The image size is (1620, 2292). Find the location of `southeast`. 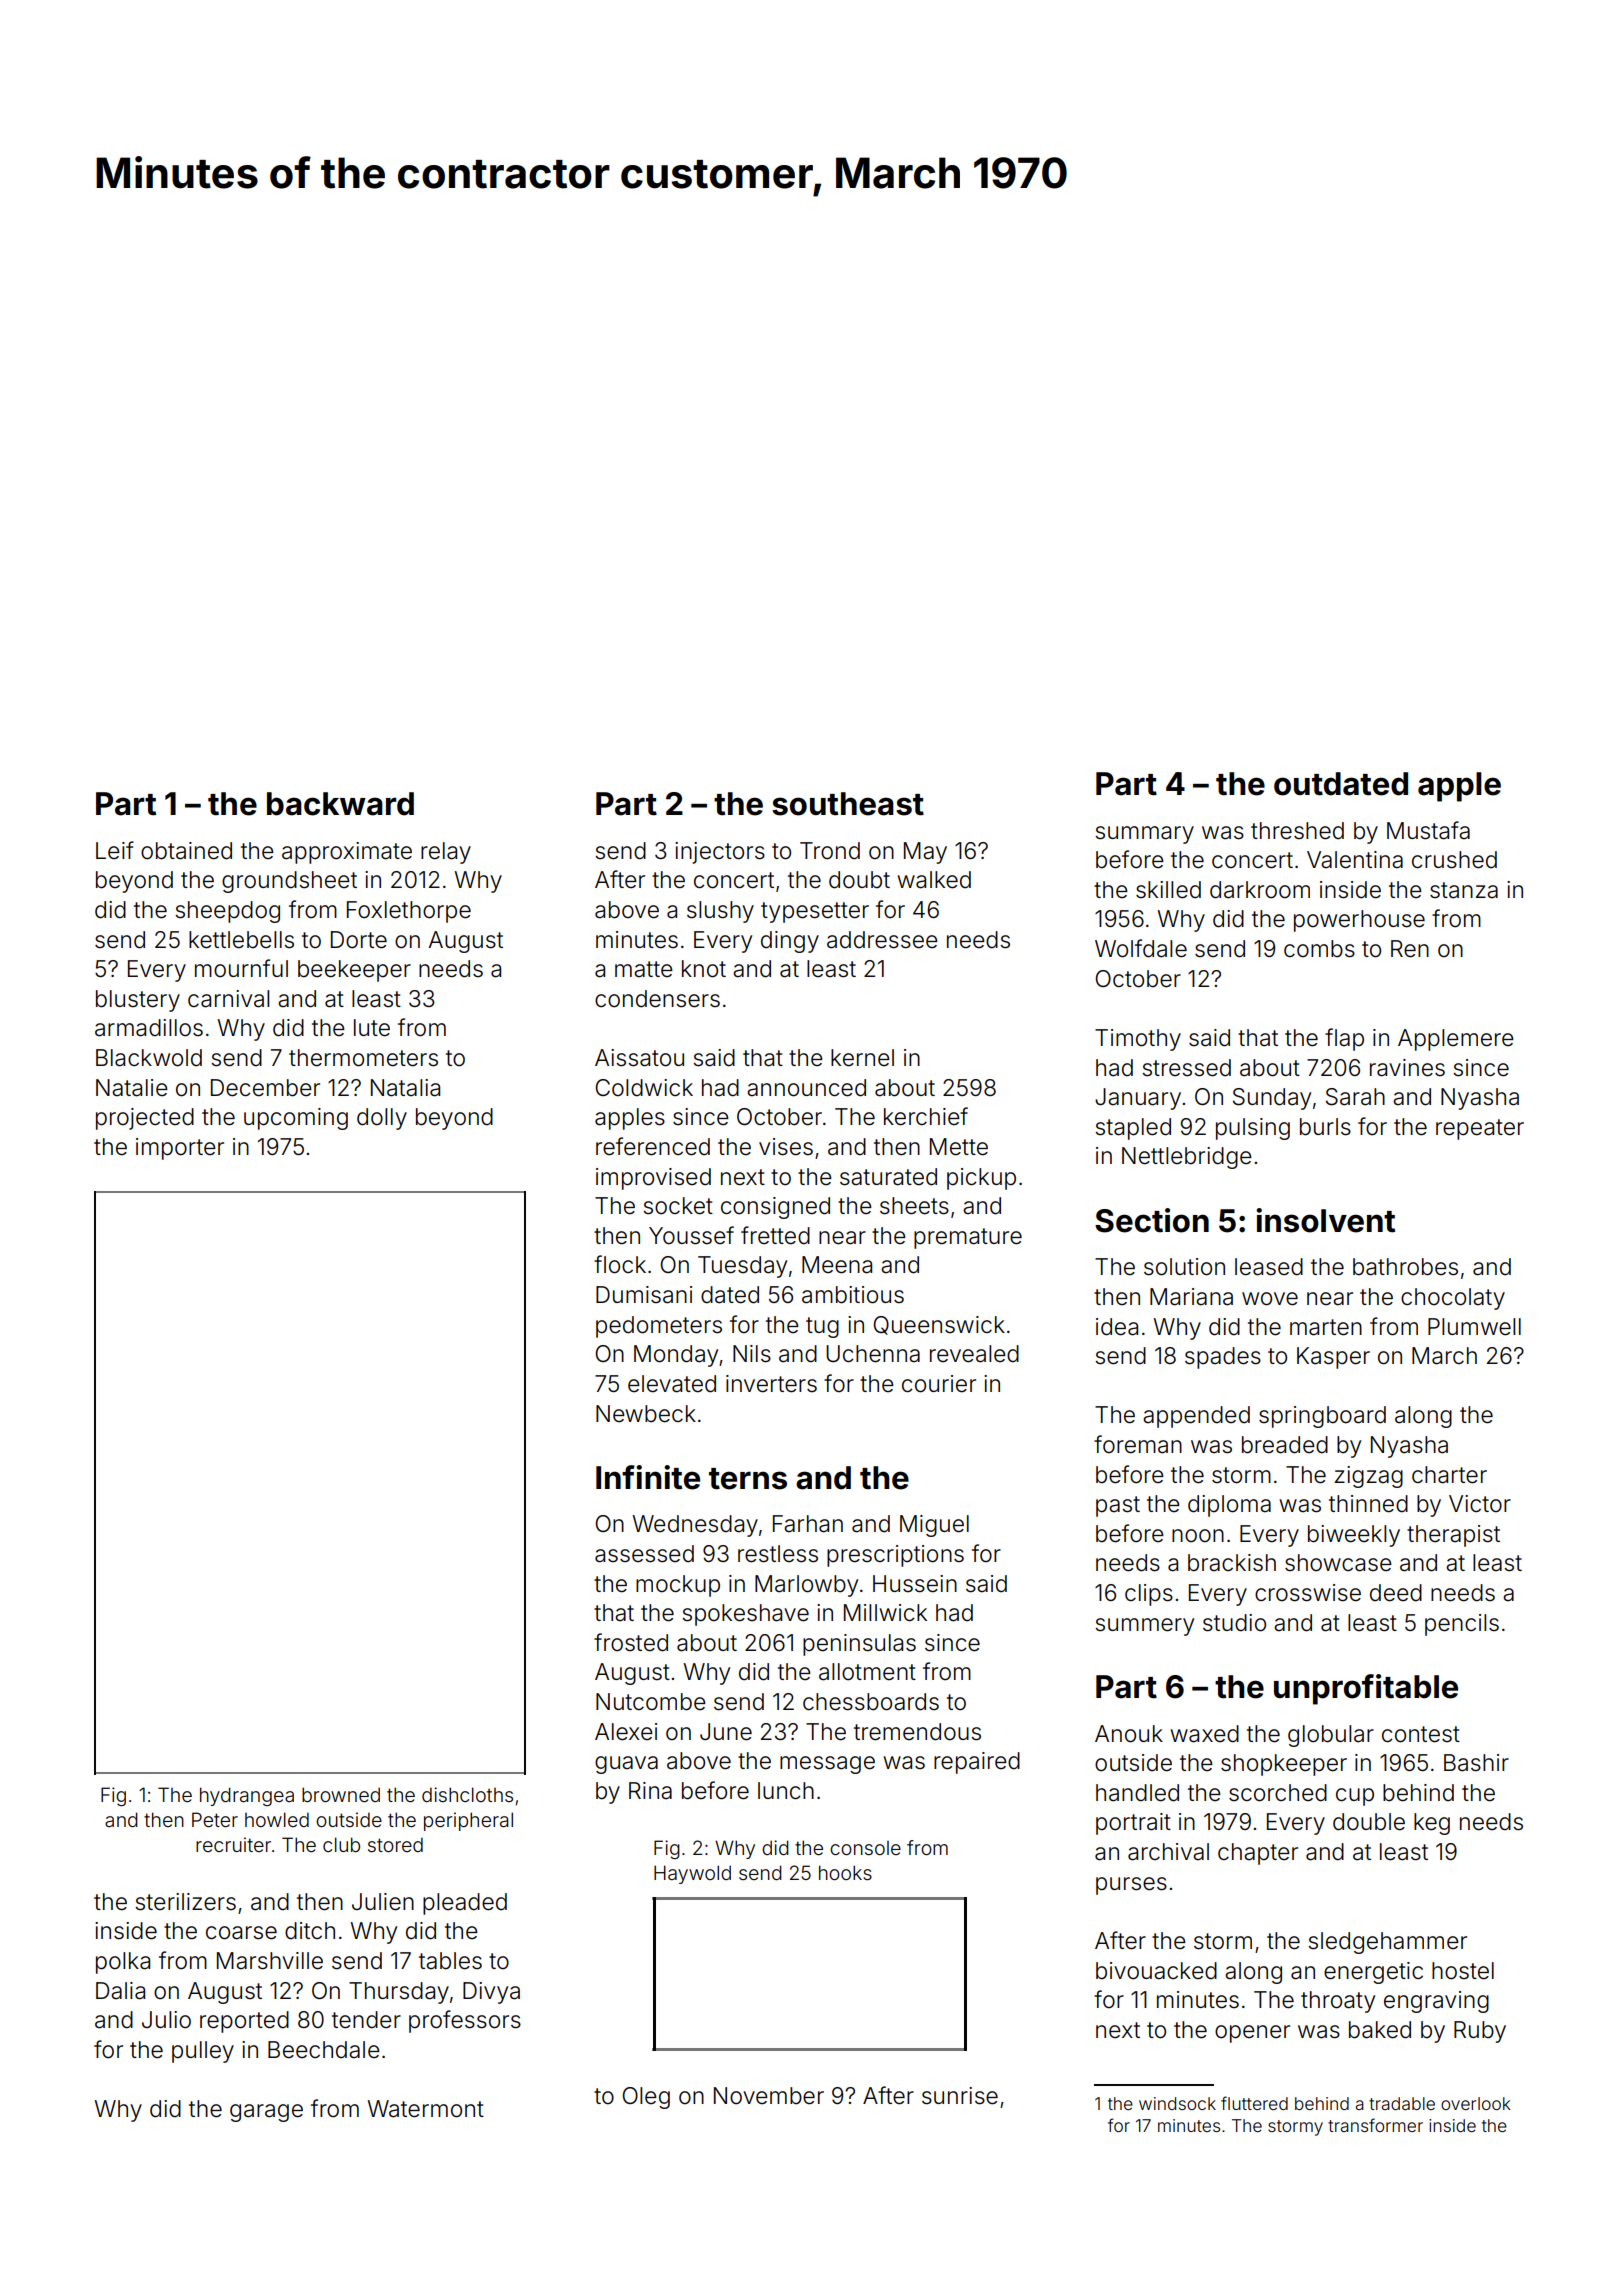

southeast is located at coordinates (848, 804).
